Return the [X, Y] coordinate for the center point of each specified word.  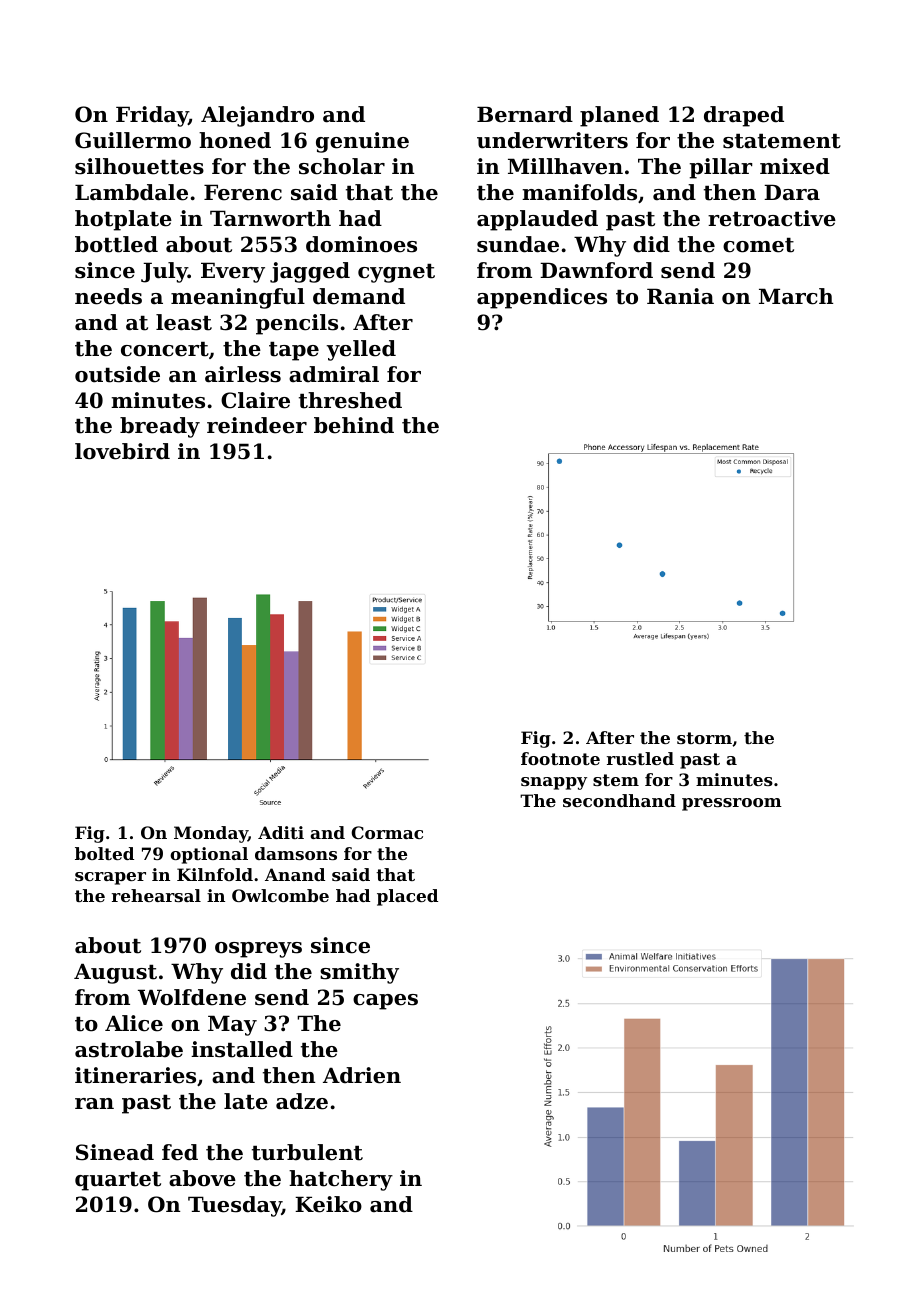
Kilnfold [215, 874]
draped [744, 116]
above [202, 1178]
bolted [104, 853]
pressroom [732, 804]
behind [354, 425]
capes [385, 1002]
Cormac [387, 832]
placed [407, 897]
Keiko [328, 1204]
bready [160, 427]
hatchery [341, 1180]
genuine [362, 142]
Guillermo [133, 140]
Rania [680, 296]
